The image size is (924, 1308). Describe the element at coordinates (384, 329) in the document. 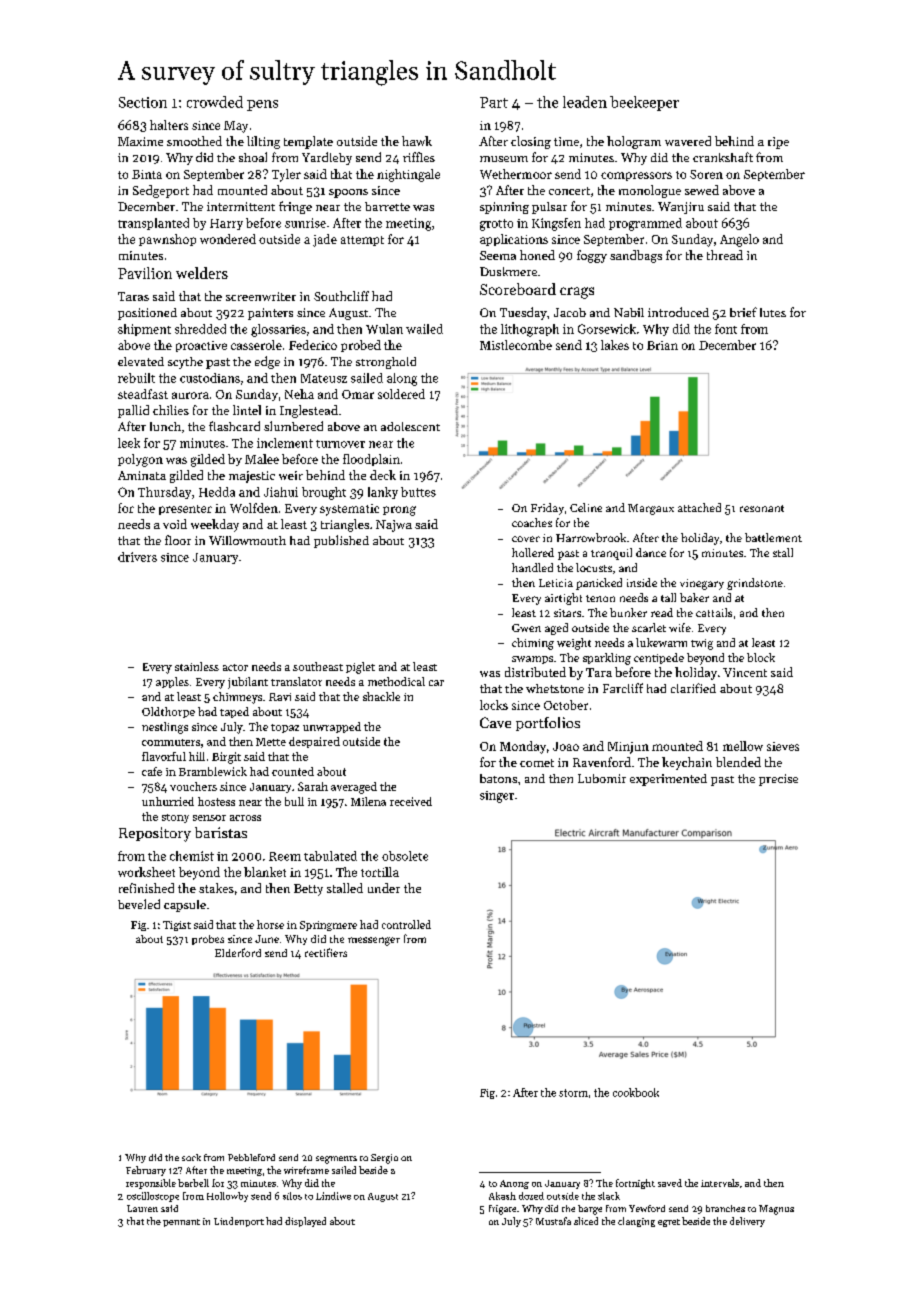

I see `Wulan` at that location.
